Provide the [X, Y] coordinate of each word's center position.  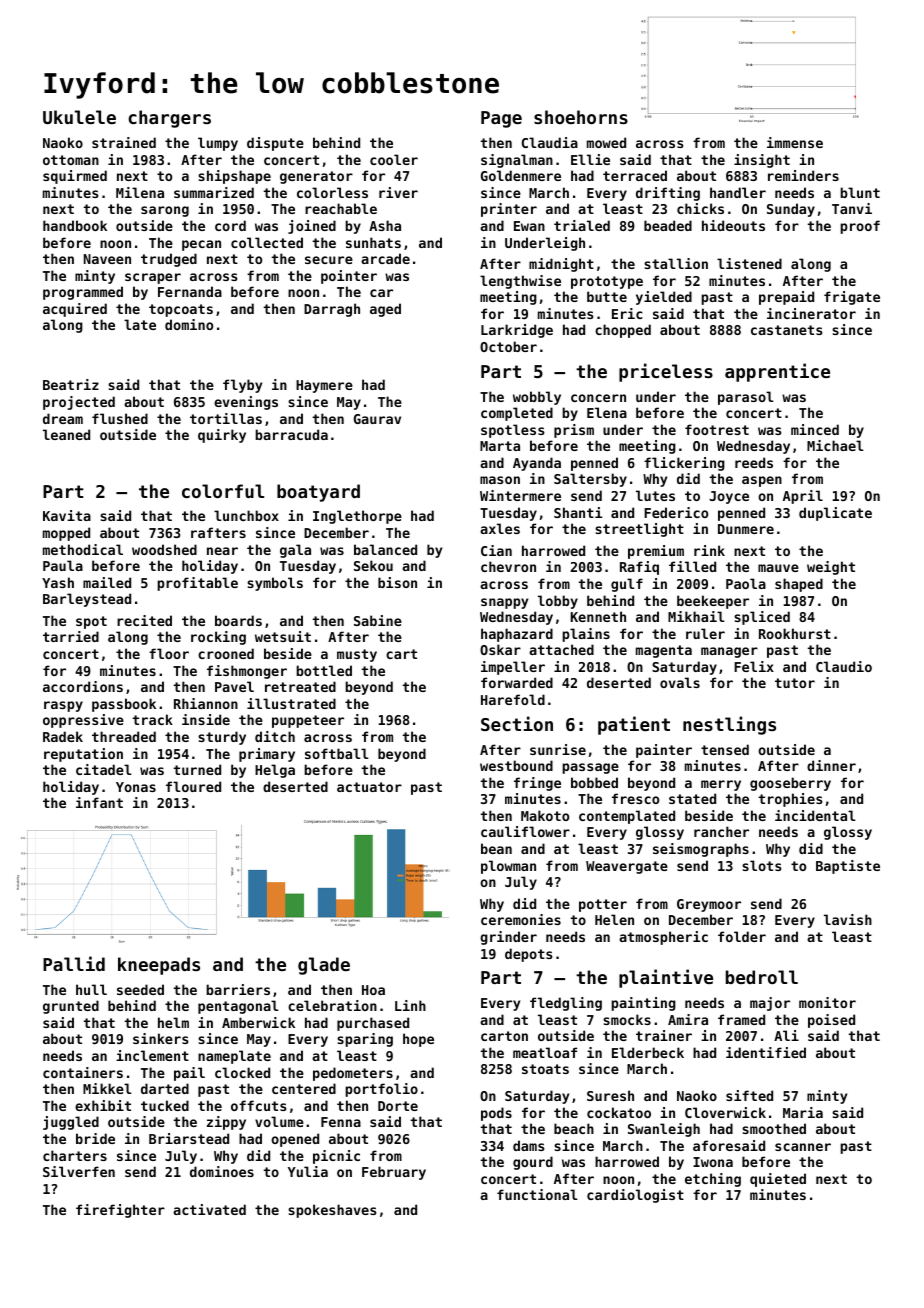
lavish [848, 919]
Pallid [74, 963]
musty [357, 655]
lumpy [218, 144]
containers [83, 1072]
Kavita [67, 515]
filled [692, 566]
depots [529, 955]
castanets [787, 330]
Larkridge [517, 331]
